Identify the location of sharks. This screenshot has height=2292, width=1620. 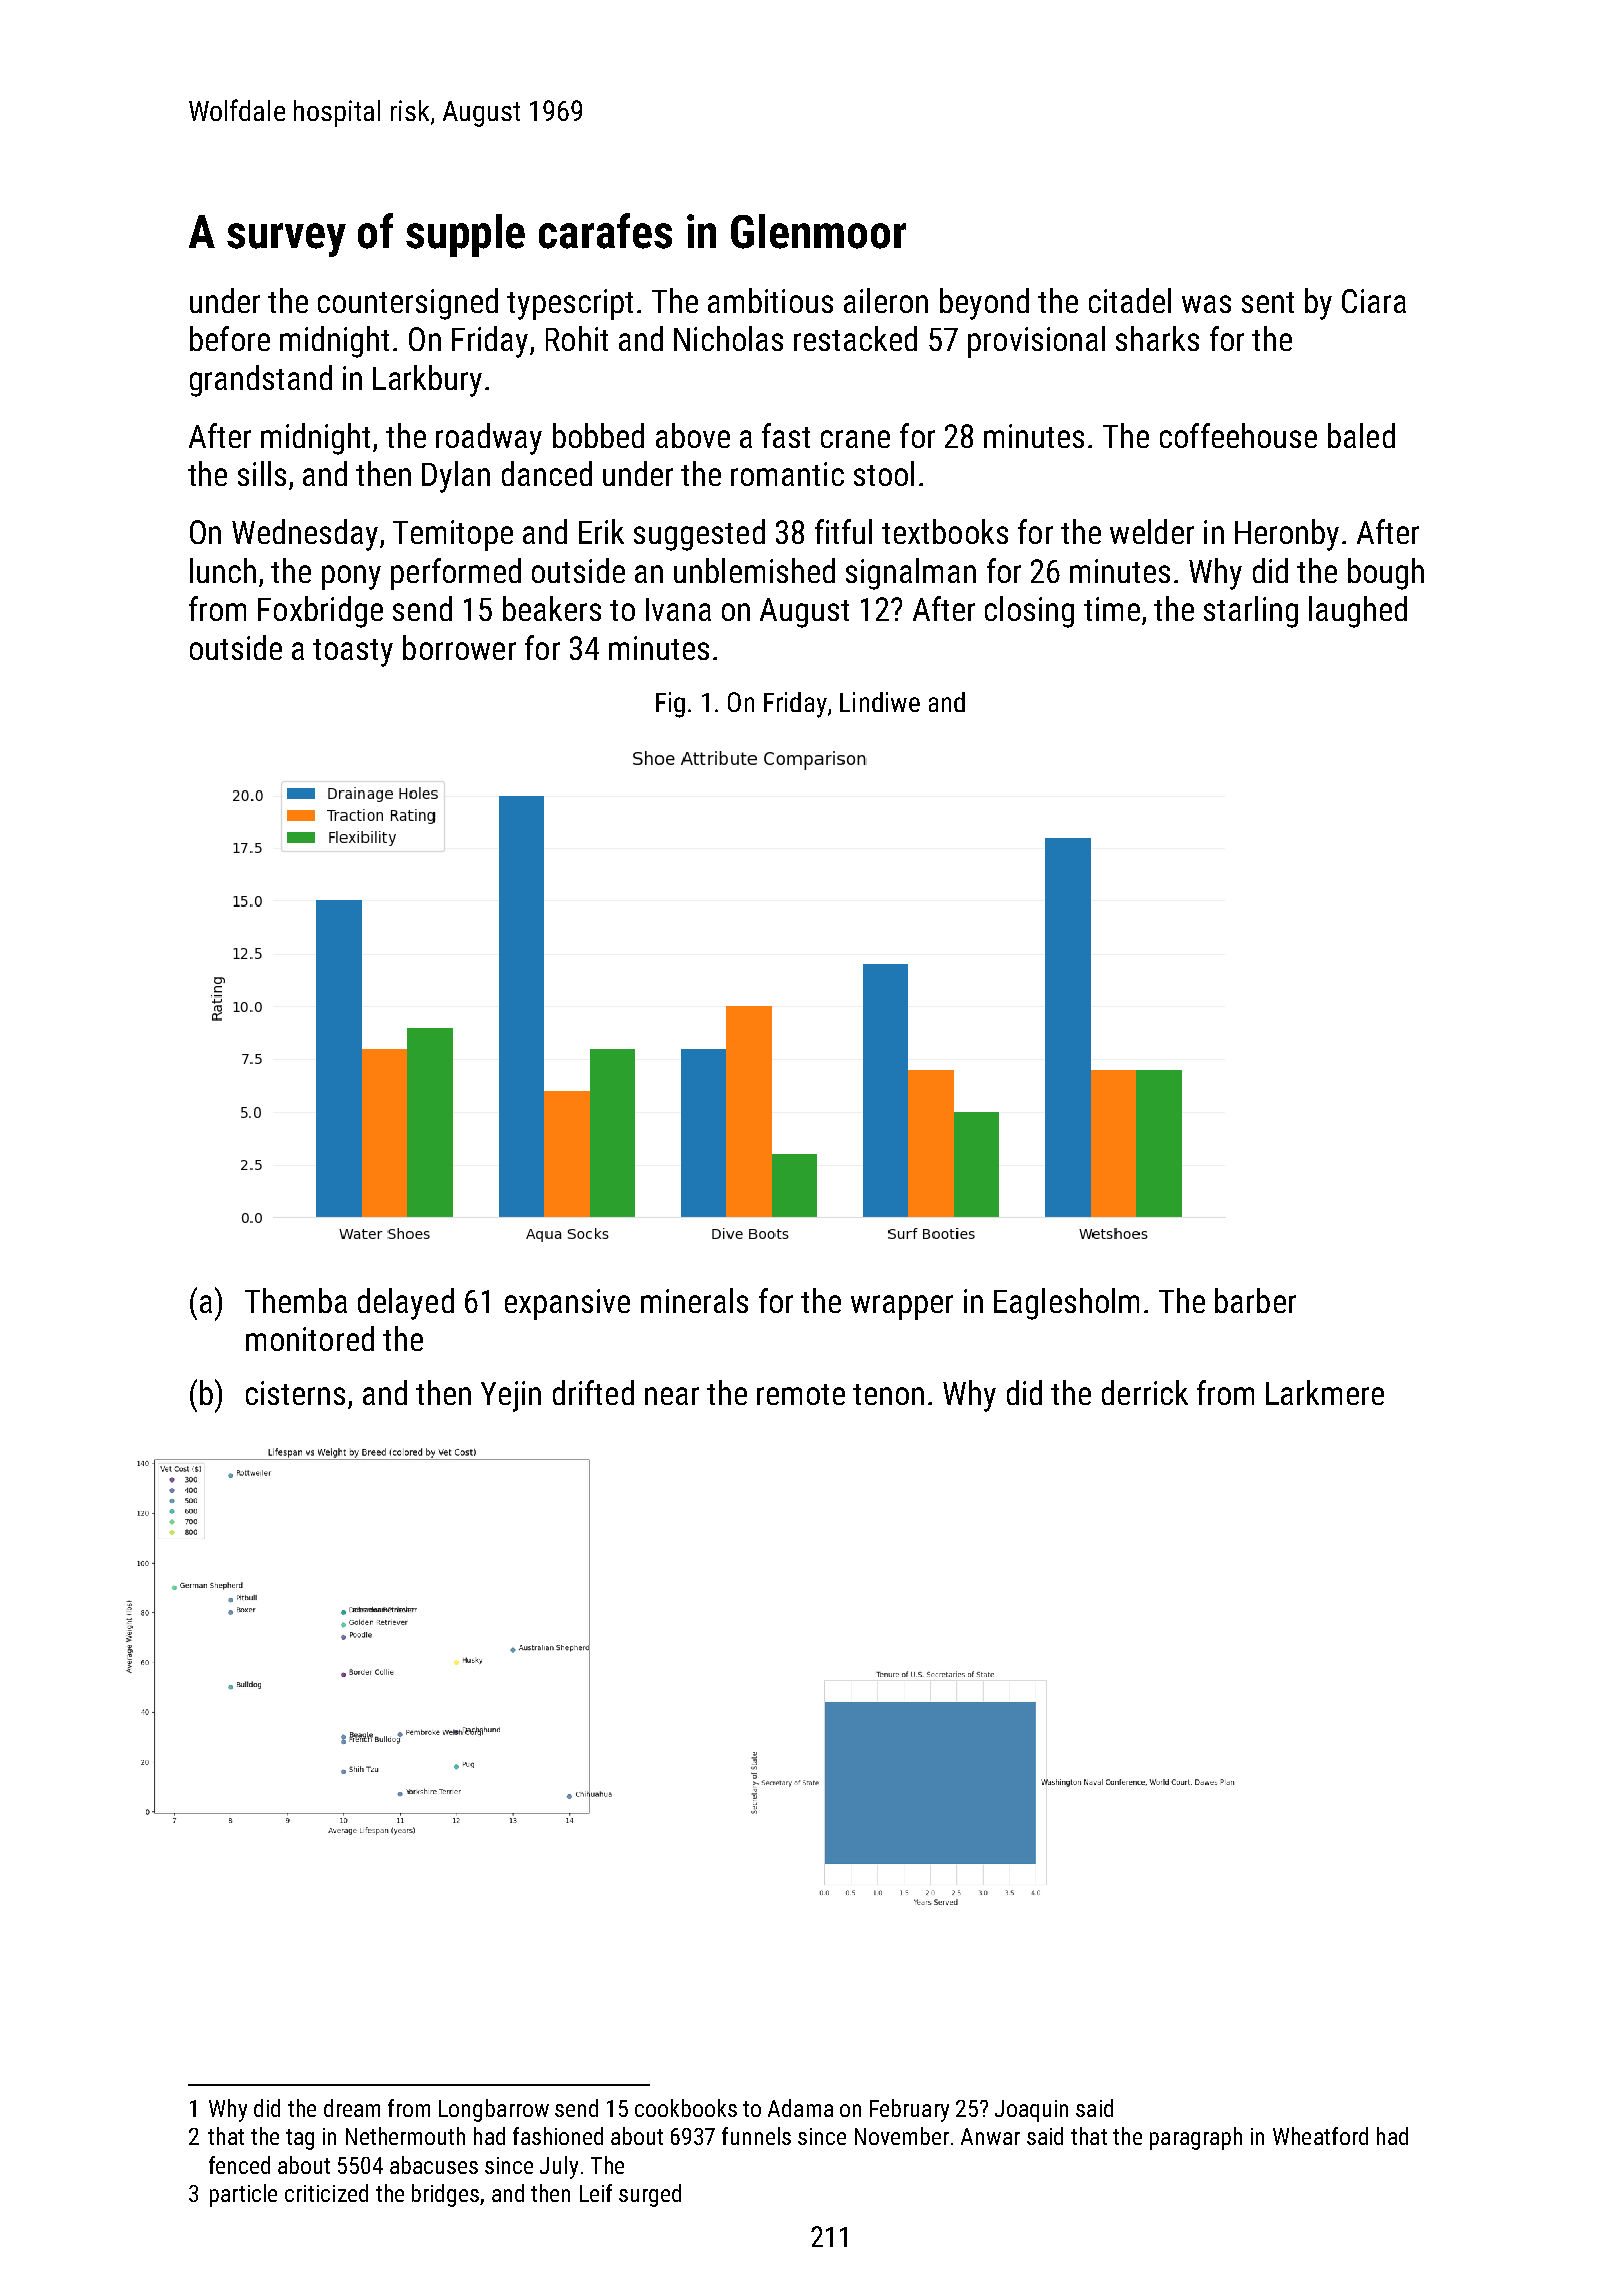
(1157, 338).
